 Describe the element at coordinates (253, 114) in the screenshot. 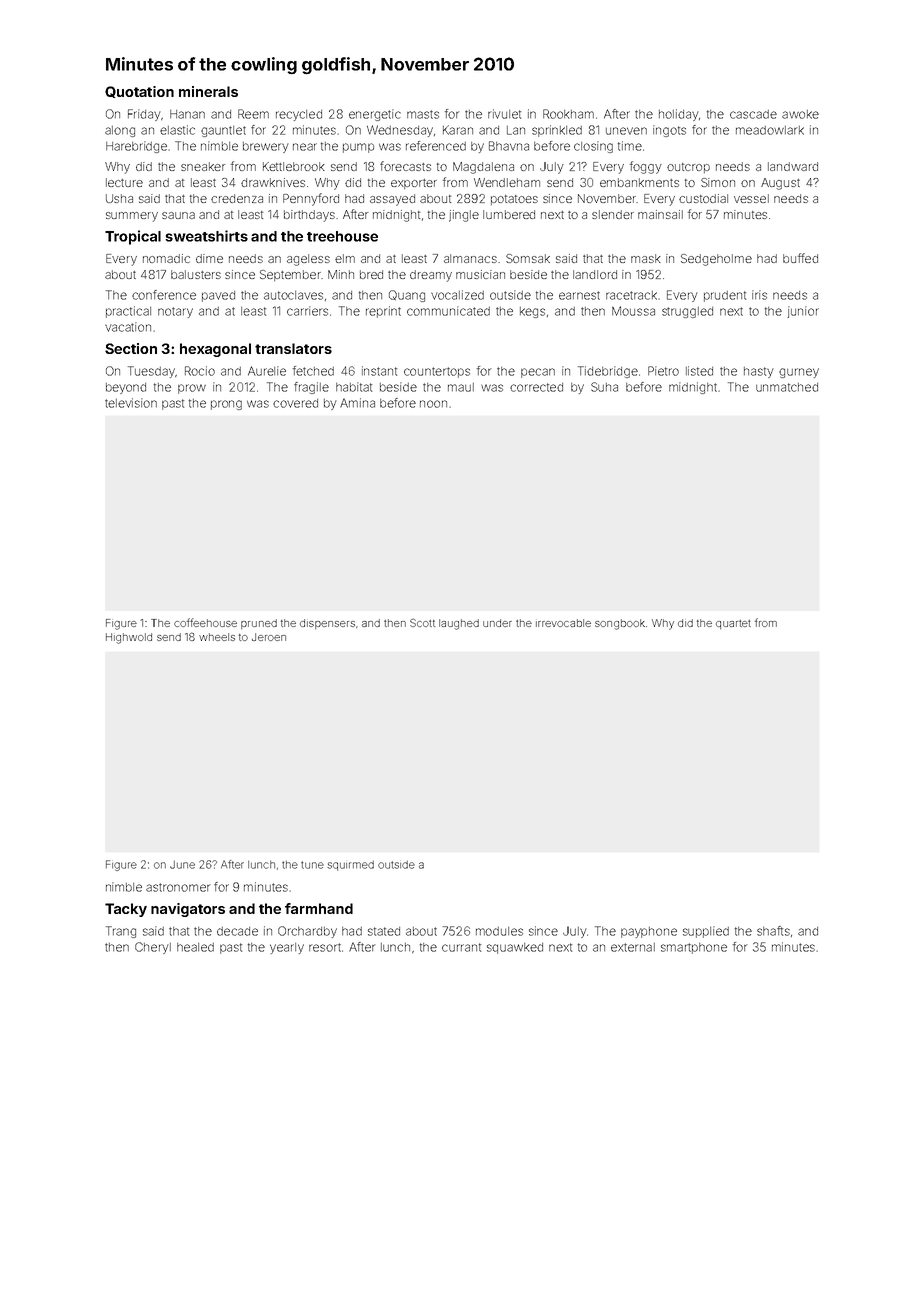

I see `Reem` at that location.
